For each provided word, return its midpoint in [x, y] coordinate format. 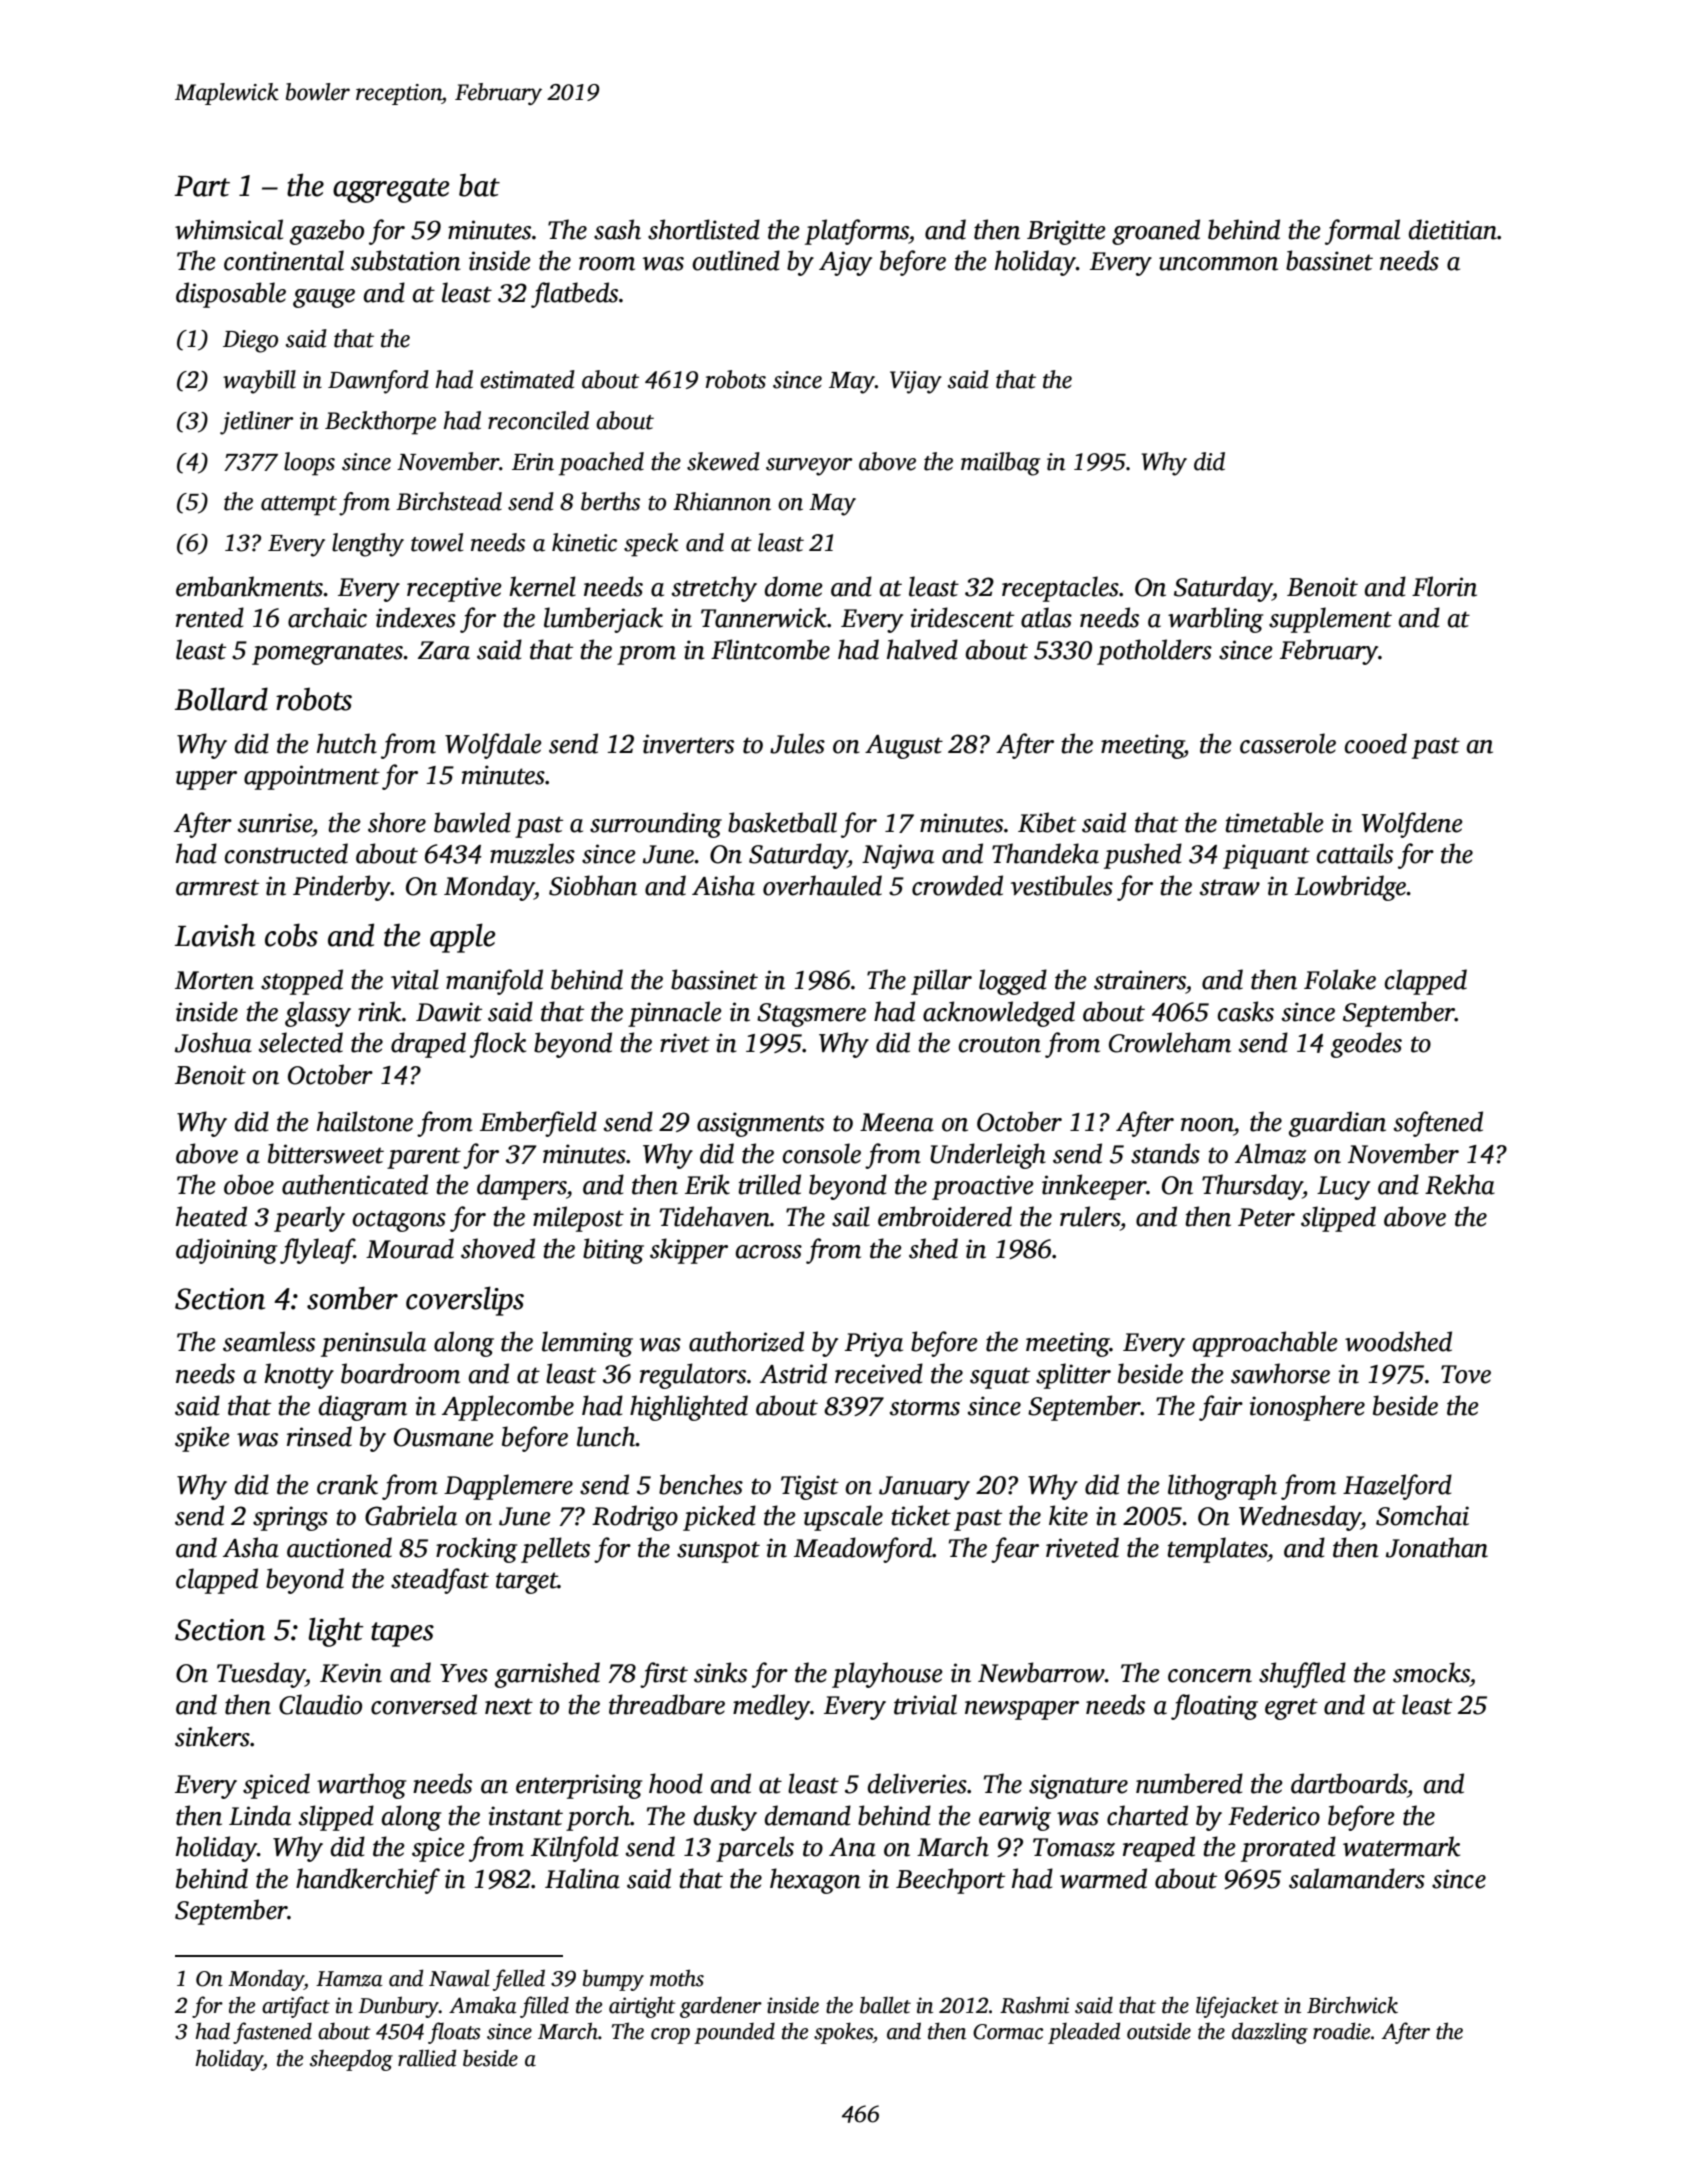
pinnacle [675, 1014]
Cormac [1008, 2032]
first [664, 1675]
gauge [324, 298]
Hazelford [1397, 1487]
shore [397, 822]
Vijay [916, 382]
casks [1246, 1011]
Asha [251, 1547]
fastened [272, 2033]
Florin [1444, 586]
